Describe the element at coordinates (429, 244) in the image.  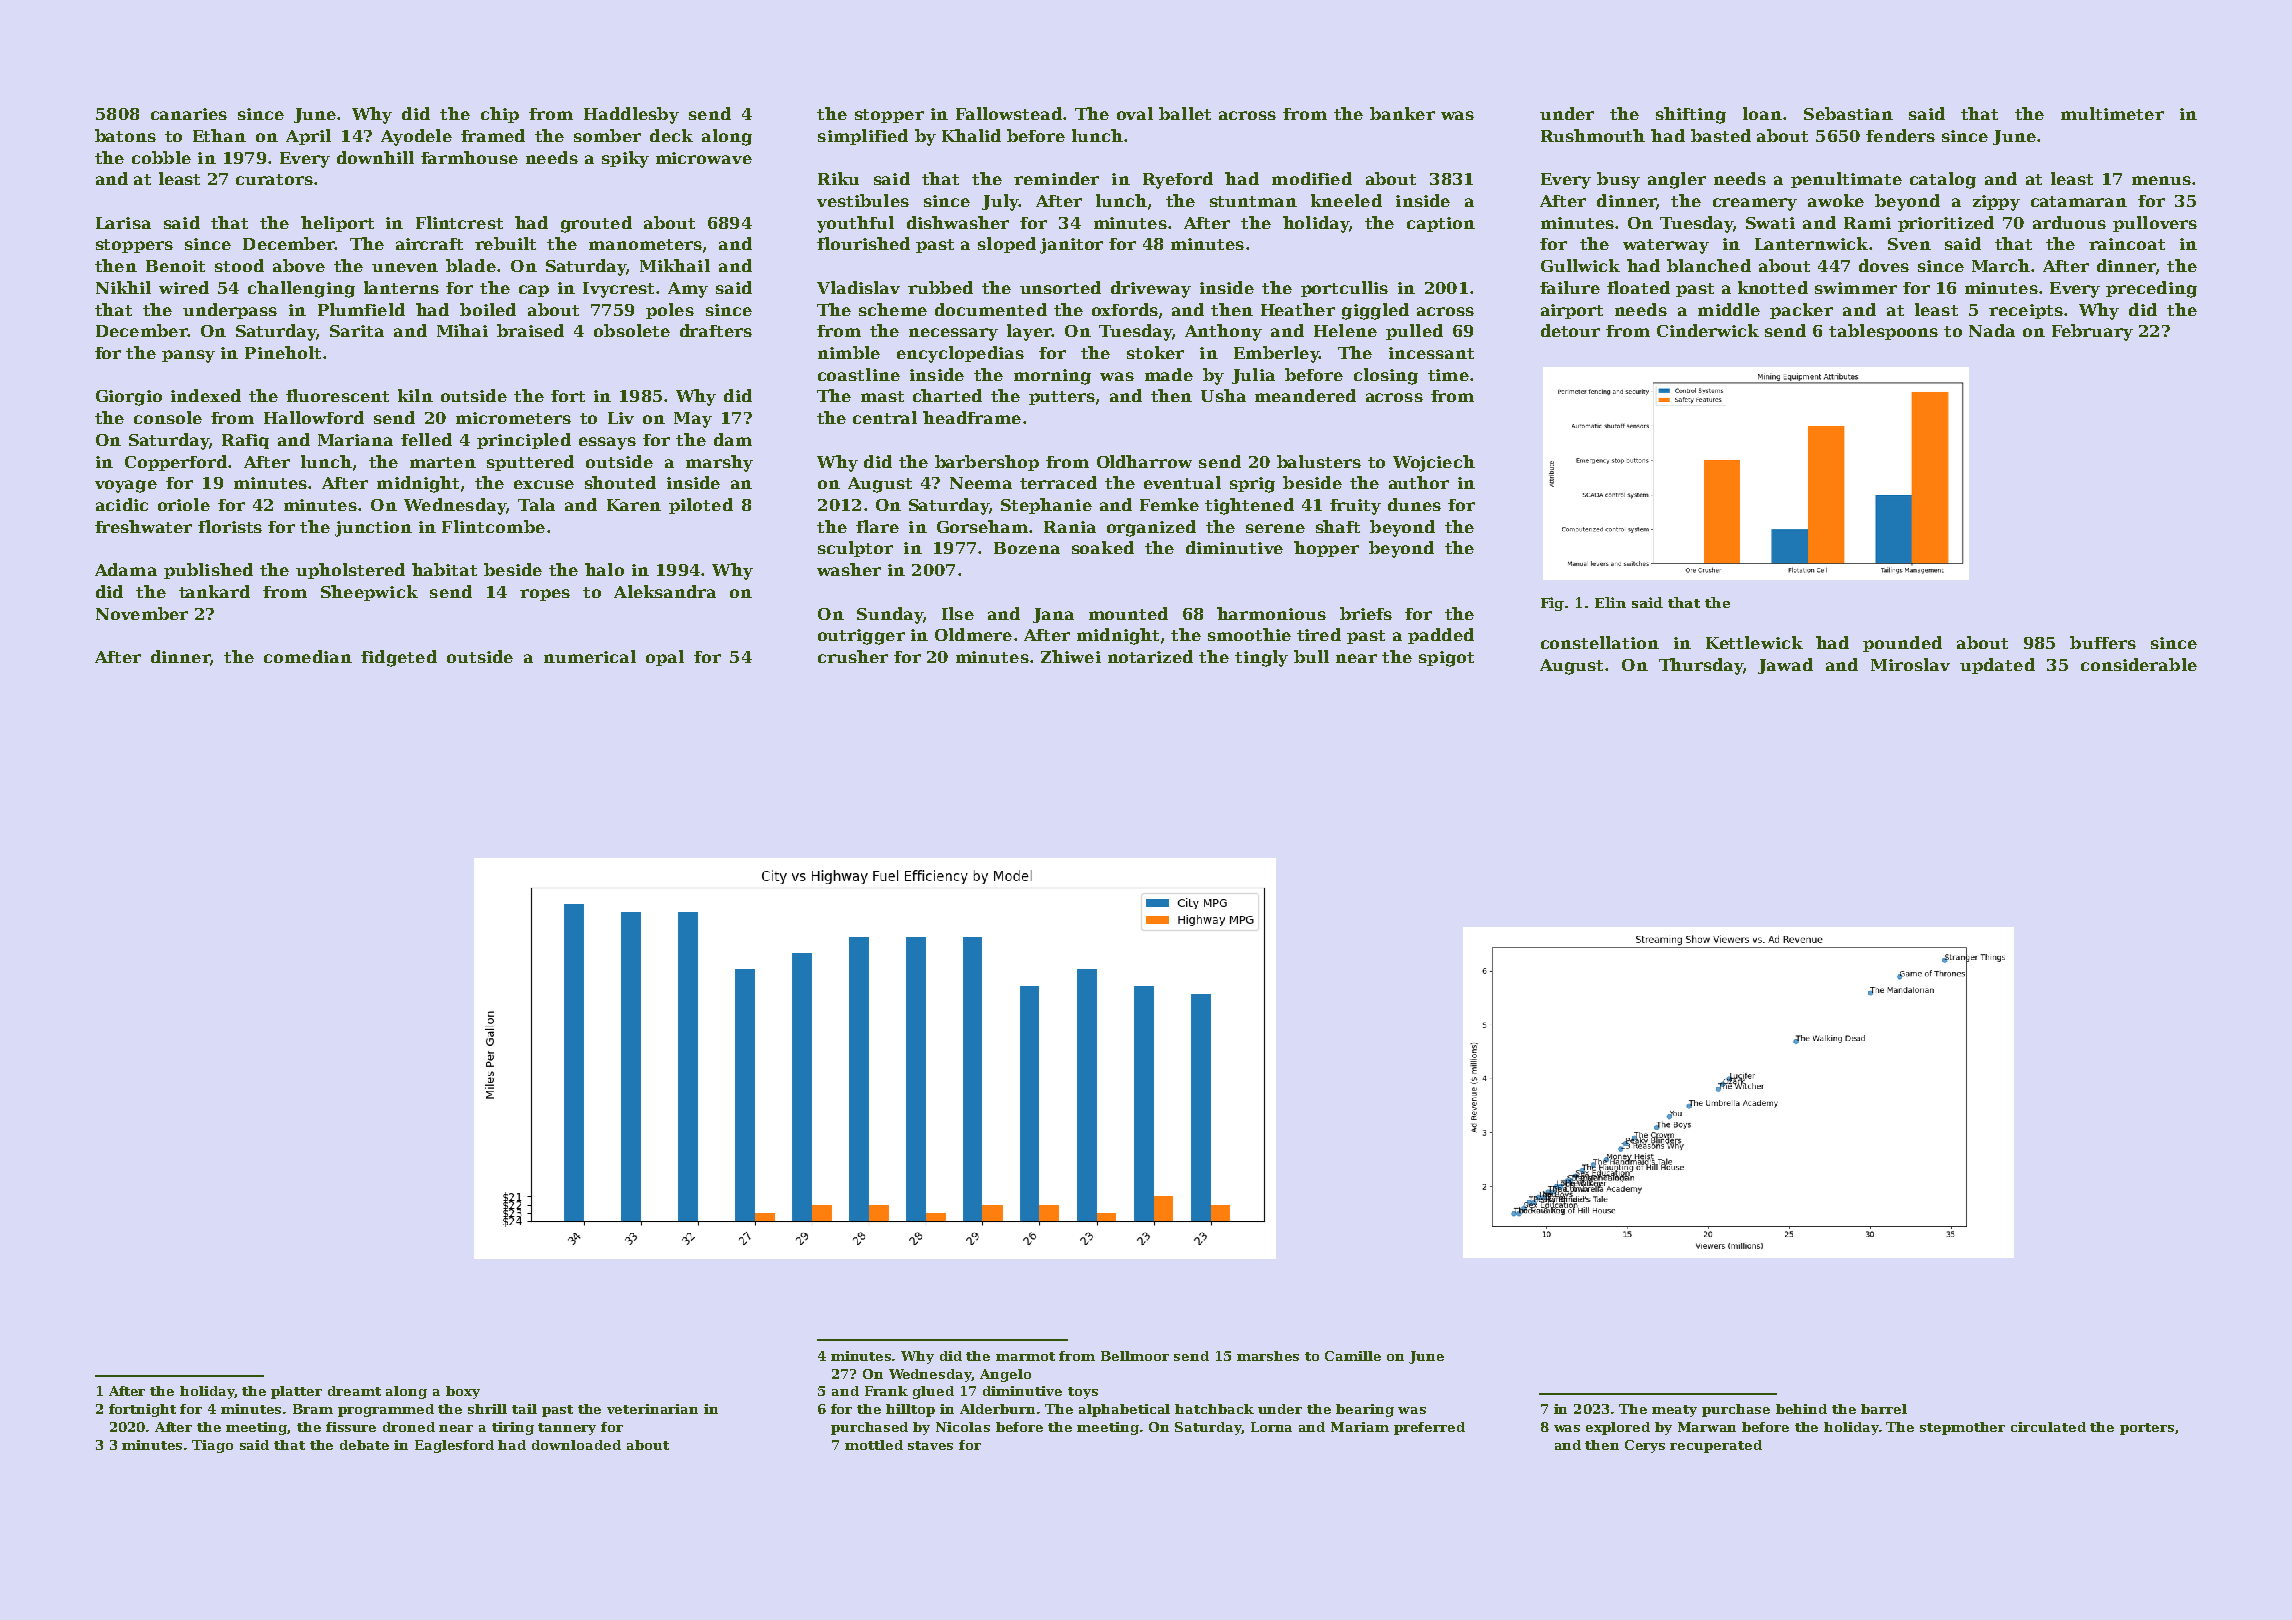
I see `aircraft` at that location.
